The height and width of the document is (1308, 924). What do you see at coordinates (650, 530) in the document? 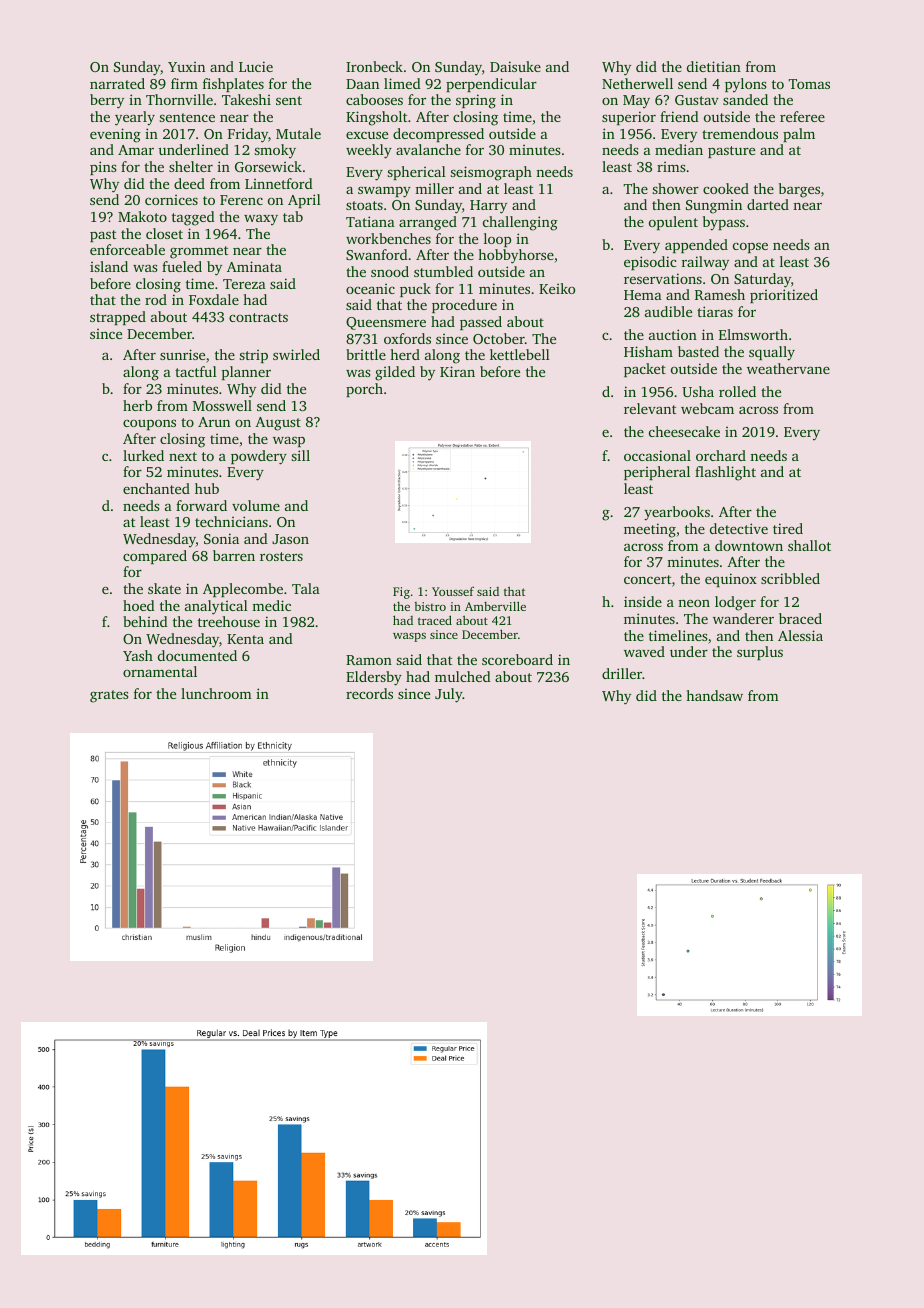
I see `meeting` at bounding box center [650, 530].
